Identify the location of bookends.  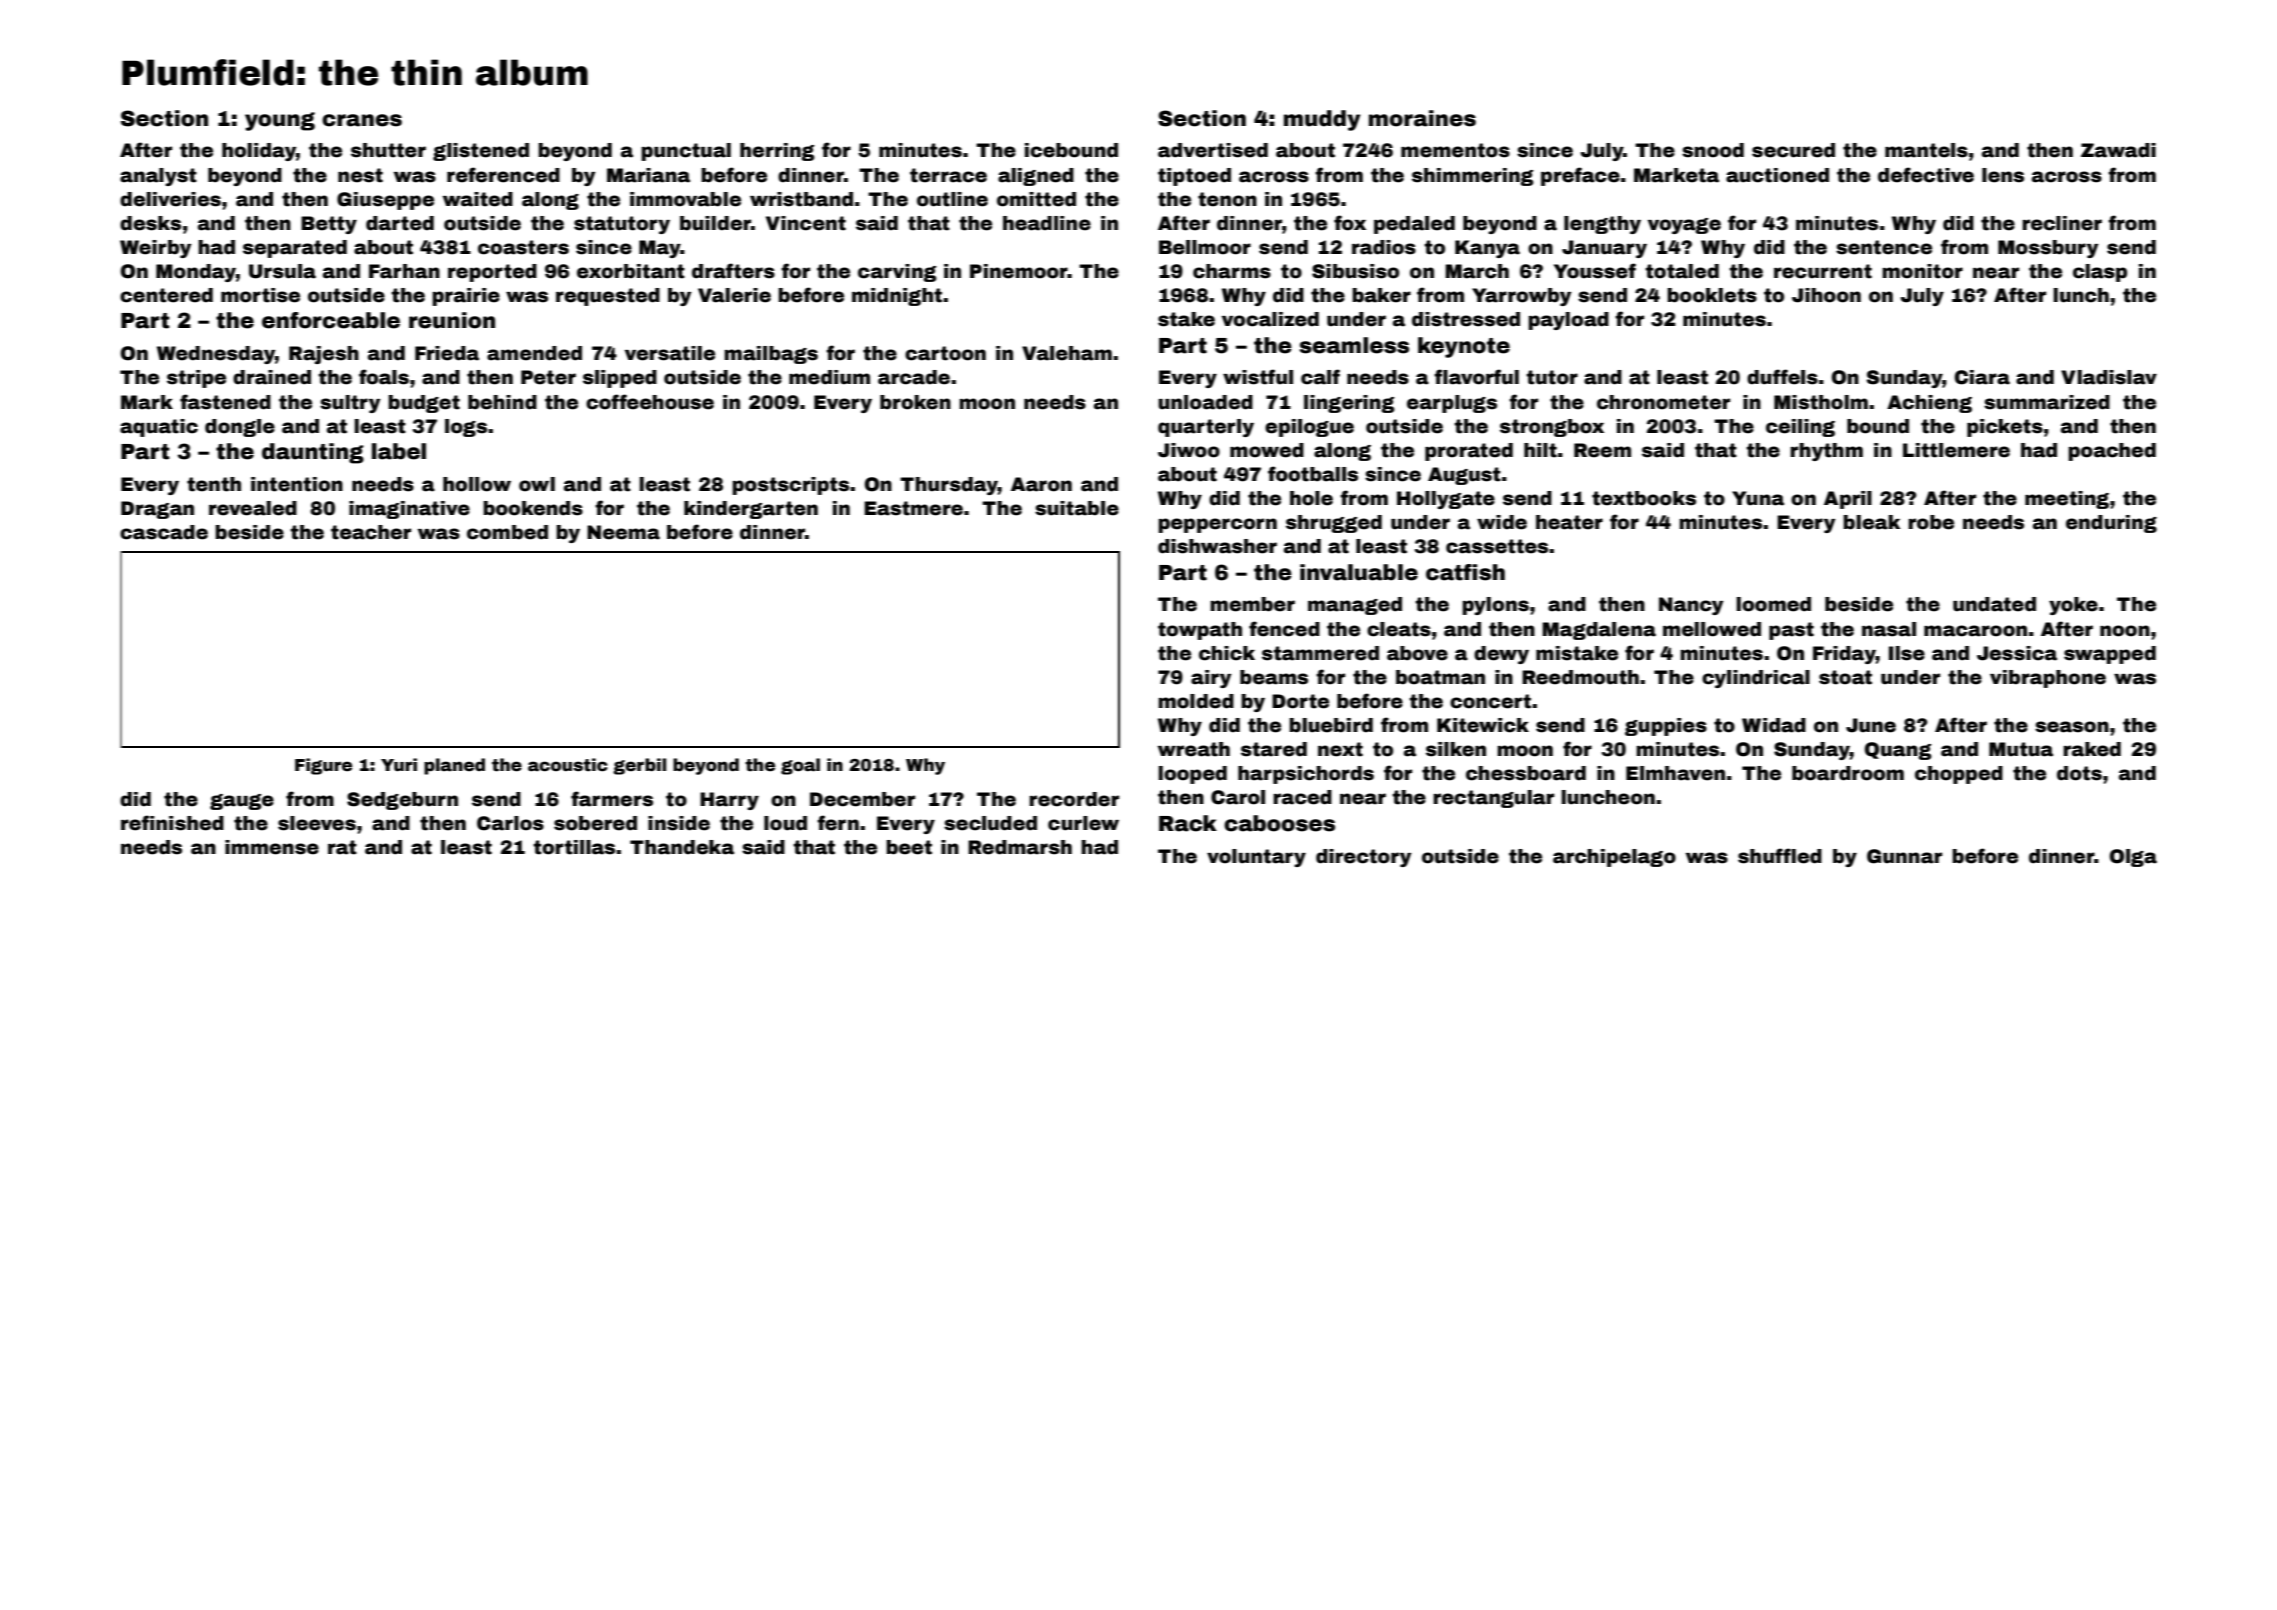
(533, 508).
